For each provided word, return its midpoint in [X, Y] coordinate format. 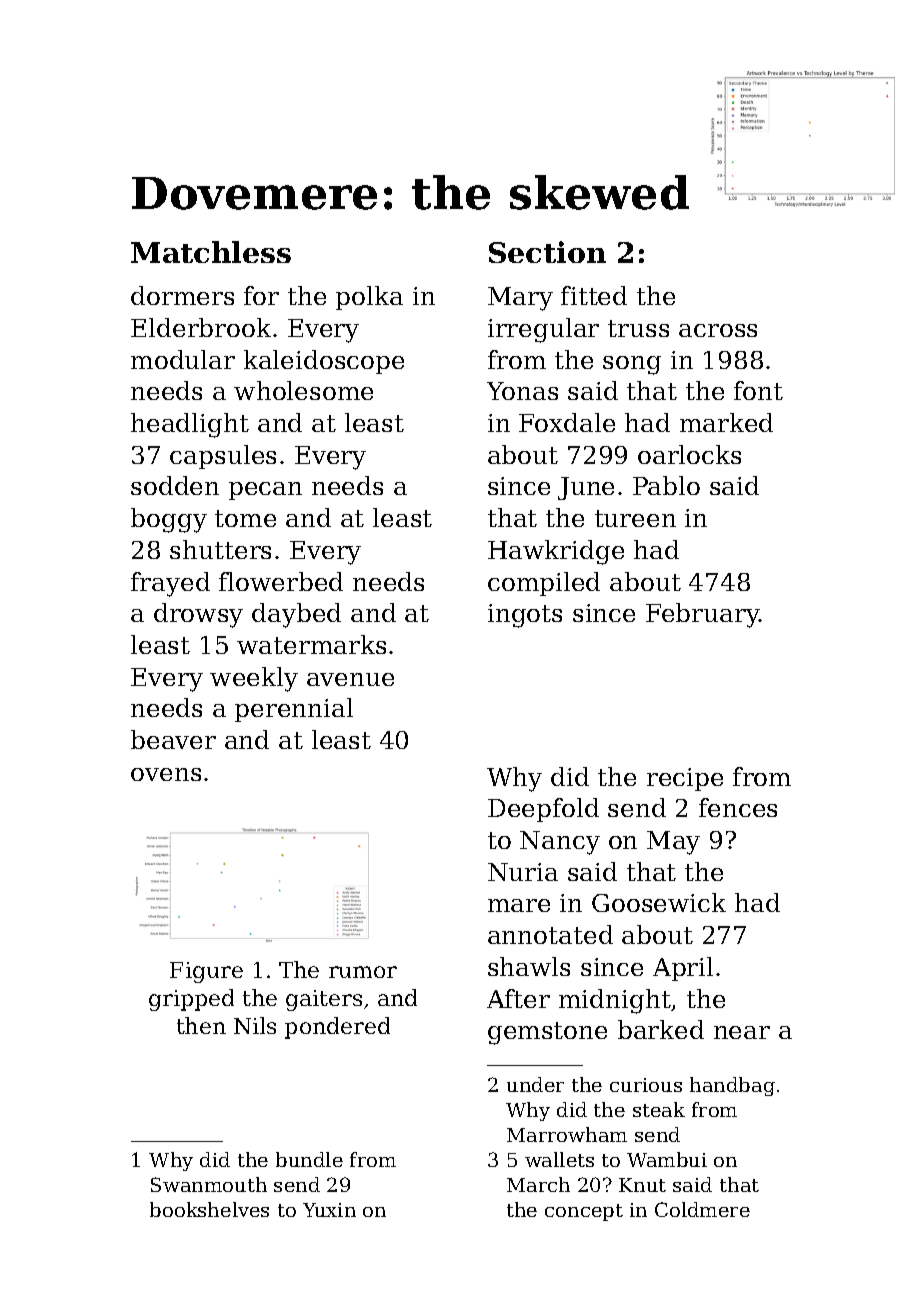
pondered [337, 1028]
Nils [255, 1025]
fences [738, 807]
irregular [543, 330]
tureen [635, 518]
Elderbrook [201, 327]
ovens [166, 774]
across [718, 330]
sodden [175, 485]
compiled [544, 584]
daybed [296, 615]
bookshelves [209, 1209]
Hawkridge [556, 552]
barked [661, 1029]
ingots [525, 616]
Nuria [523, 872]
